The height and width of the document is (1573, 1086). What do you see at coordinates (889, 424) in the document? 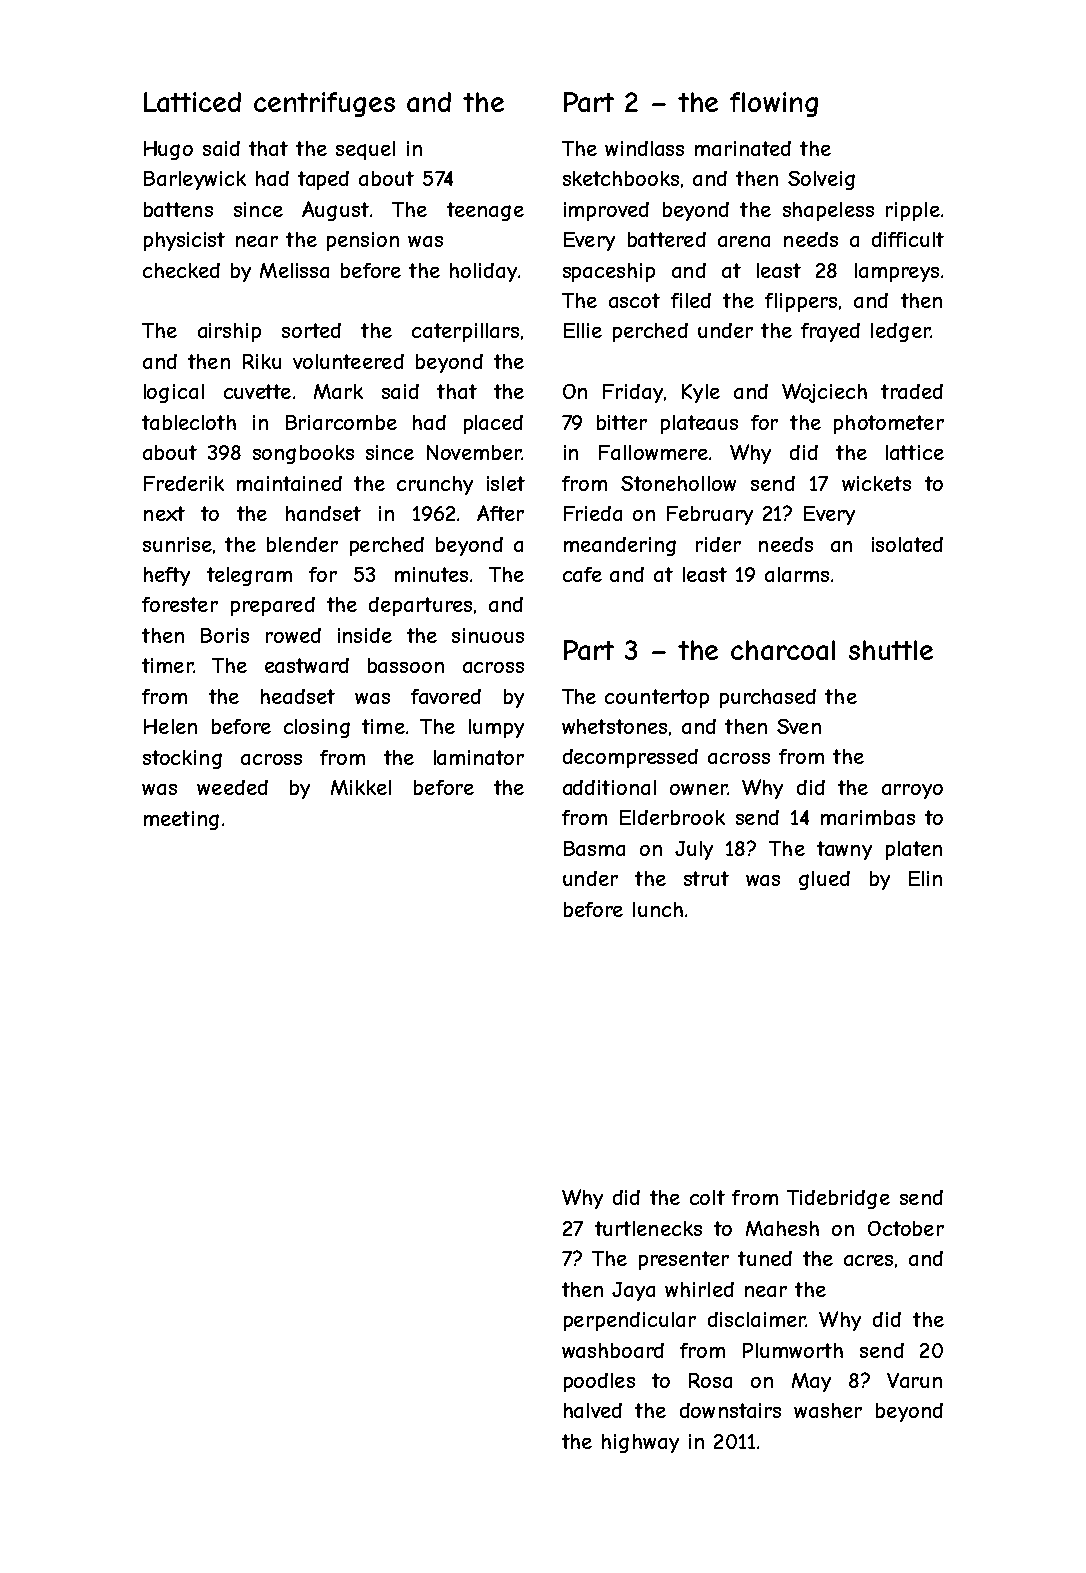
I see `photometer` at bounding box center [889, 424].
